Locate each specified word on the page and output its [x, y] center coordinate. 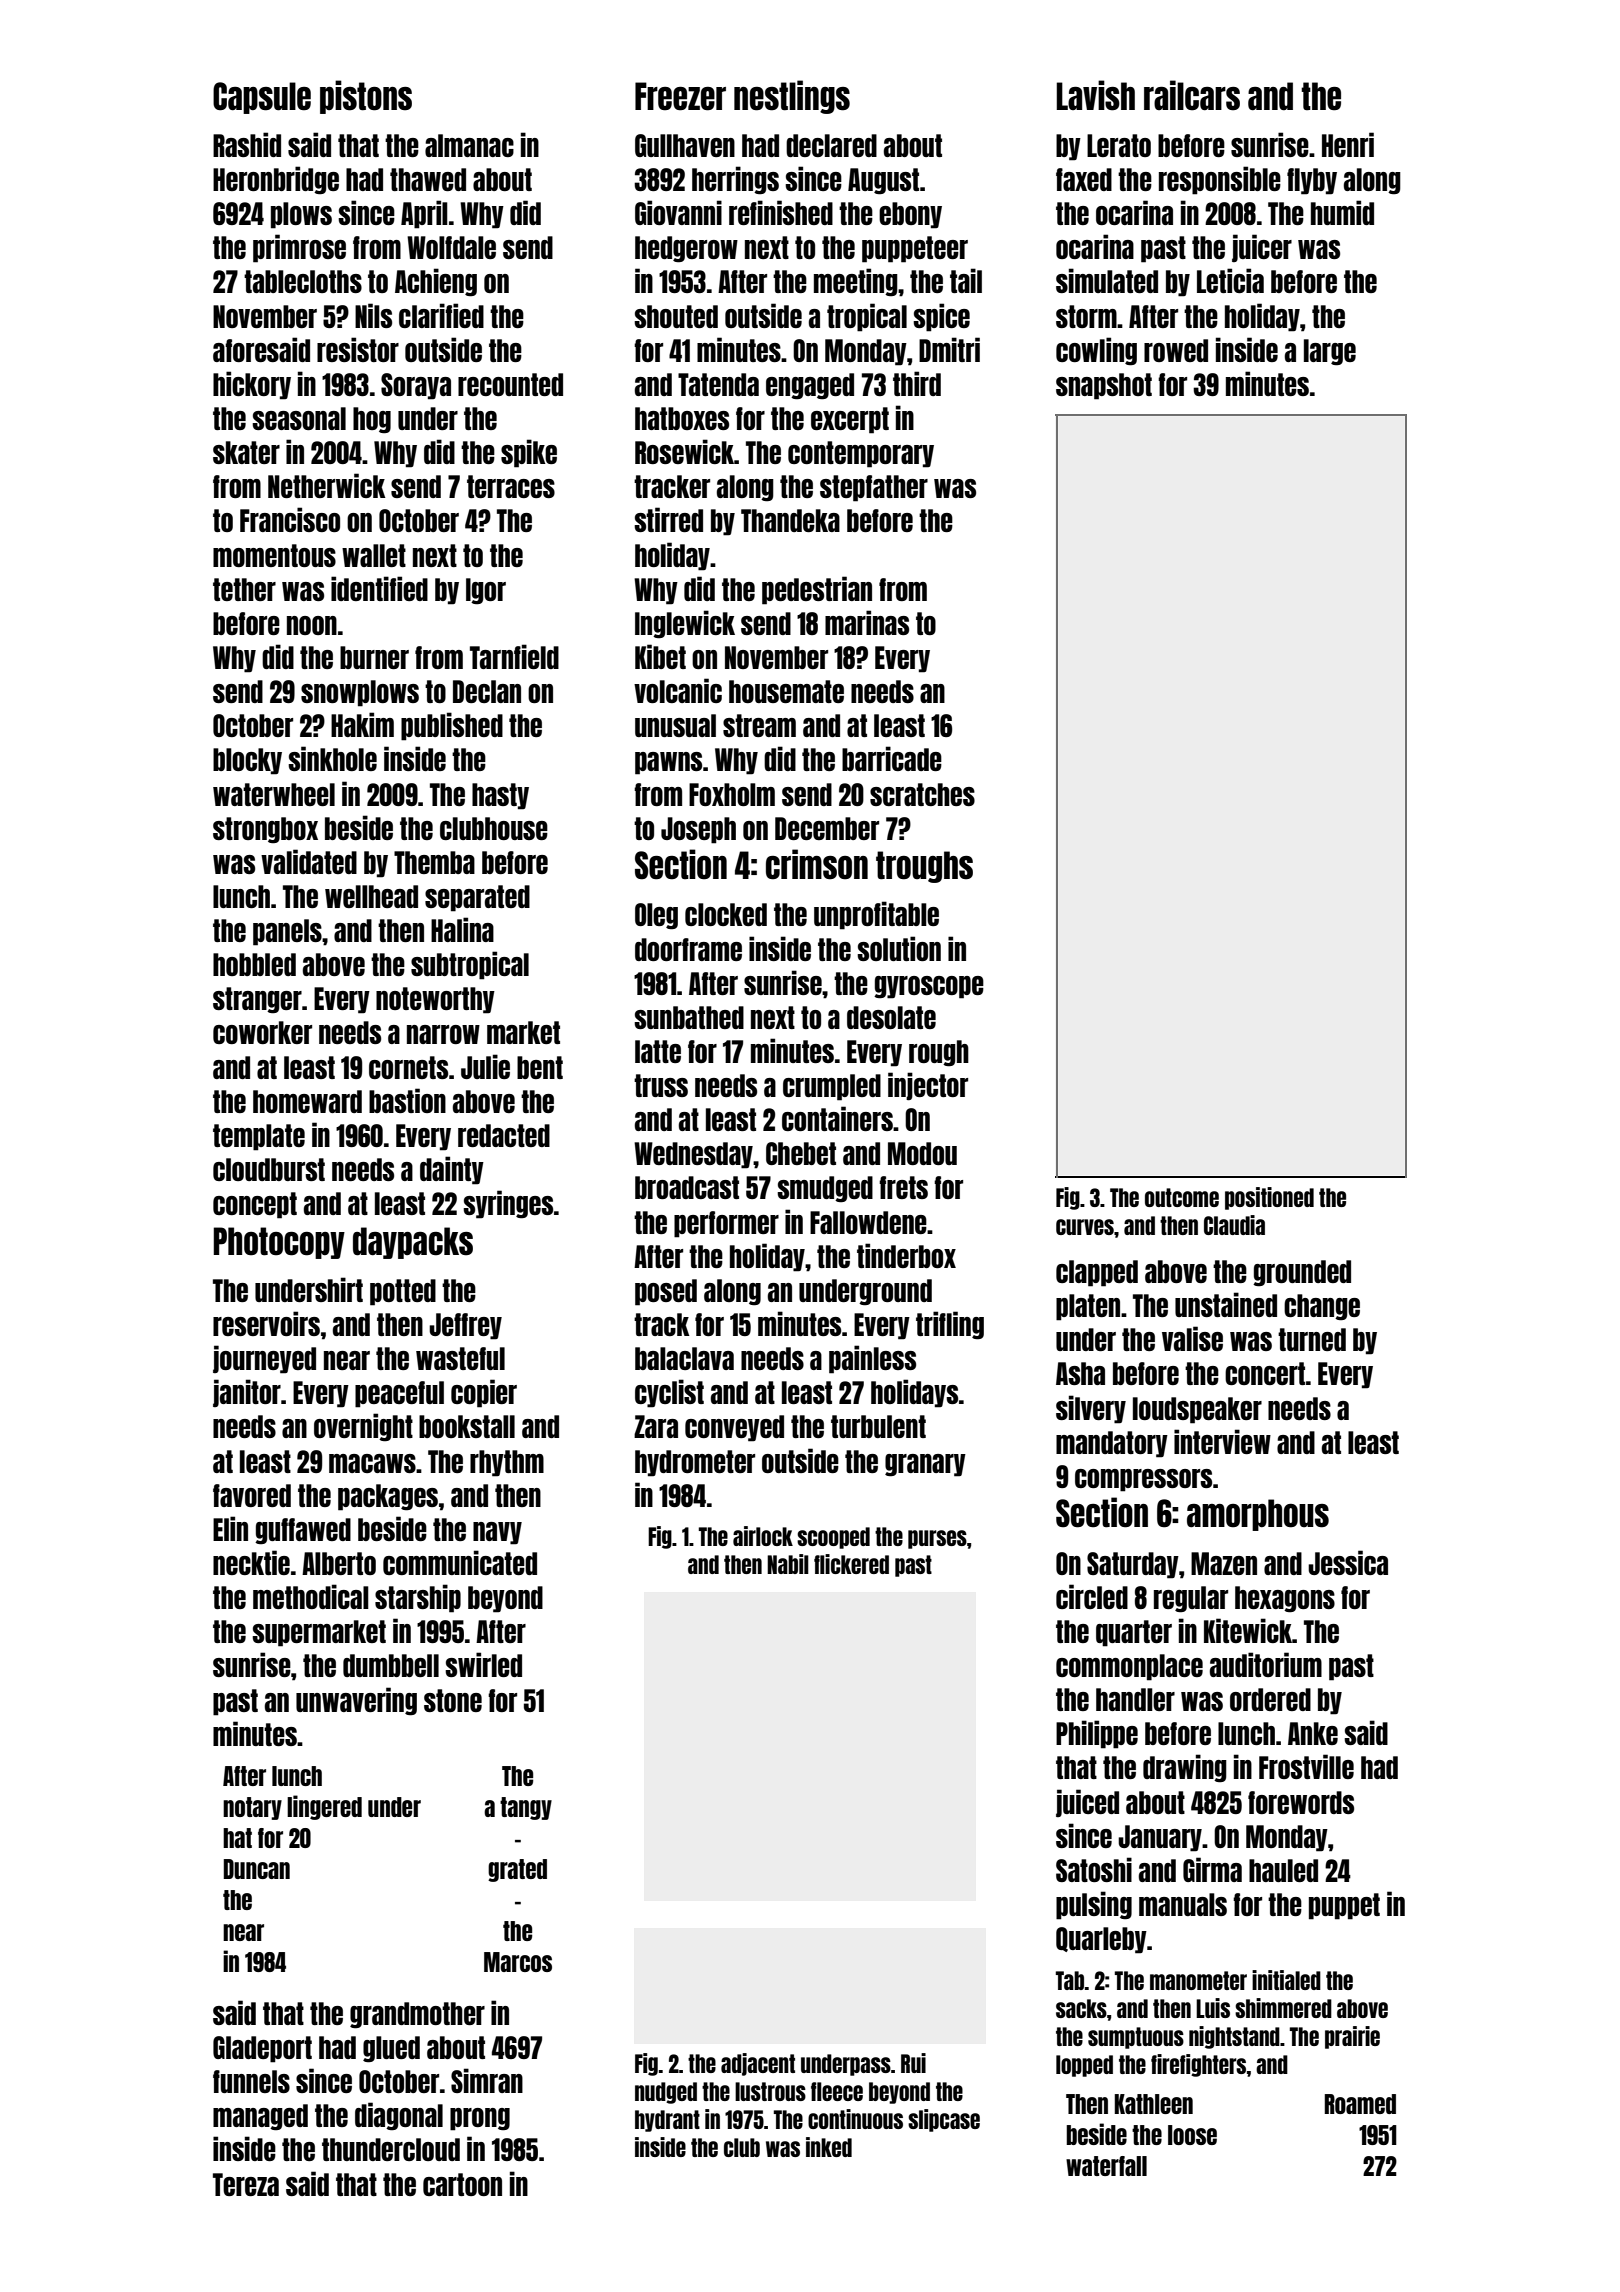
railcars [1192, 95]
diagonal [399, 2116]
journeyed [264, 1359]
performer [726, 1224]
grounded [1302, 1273]
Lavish [1096, 95]
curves [1085, 1227]
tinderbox [906, 1255]
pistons [366, 97]
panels [287, 932]
